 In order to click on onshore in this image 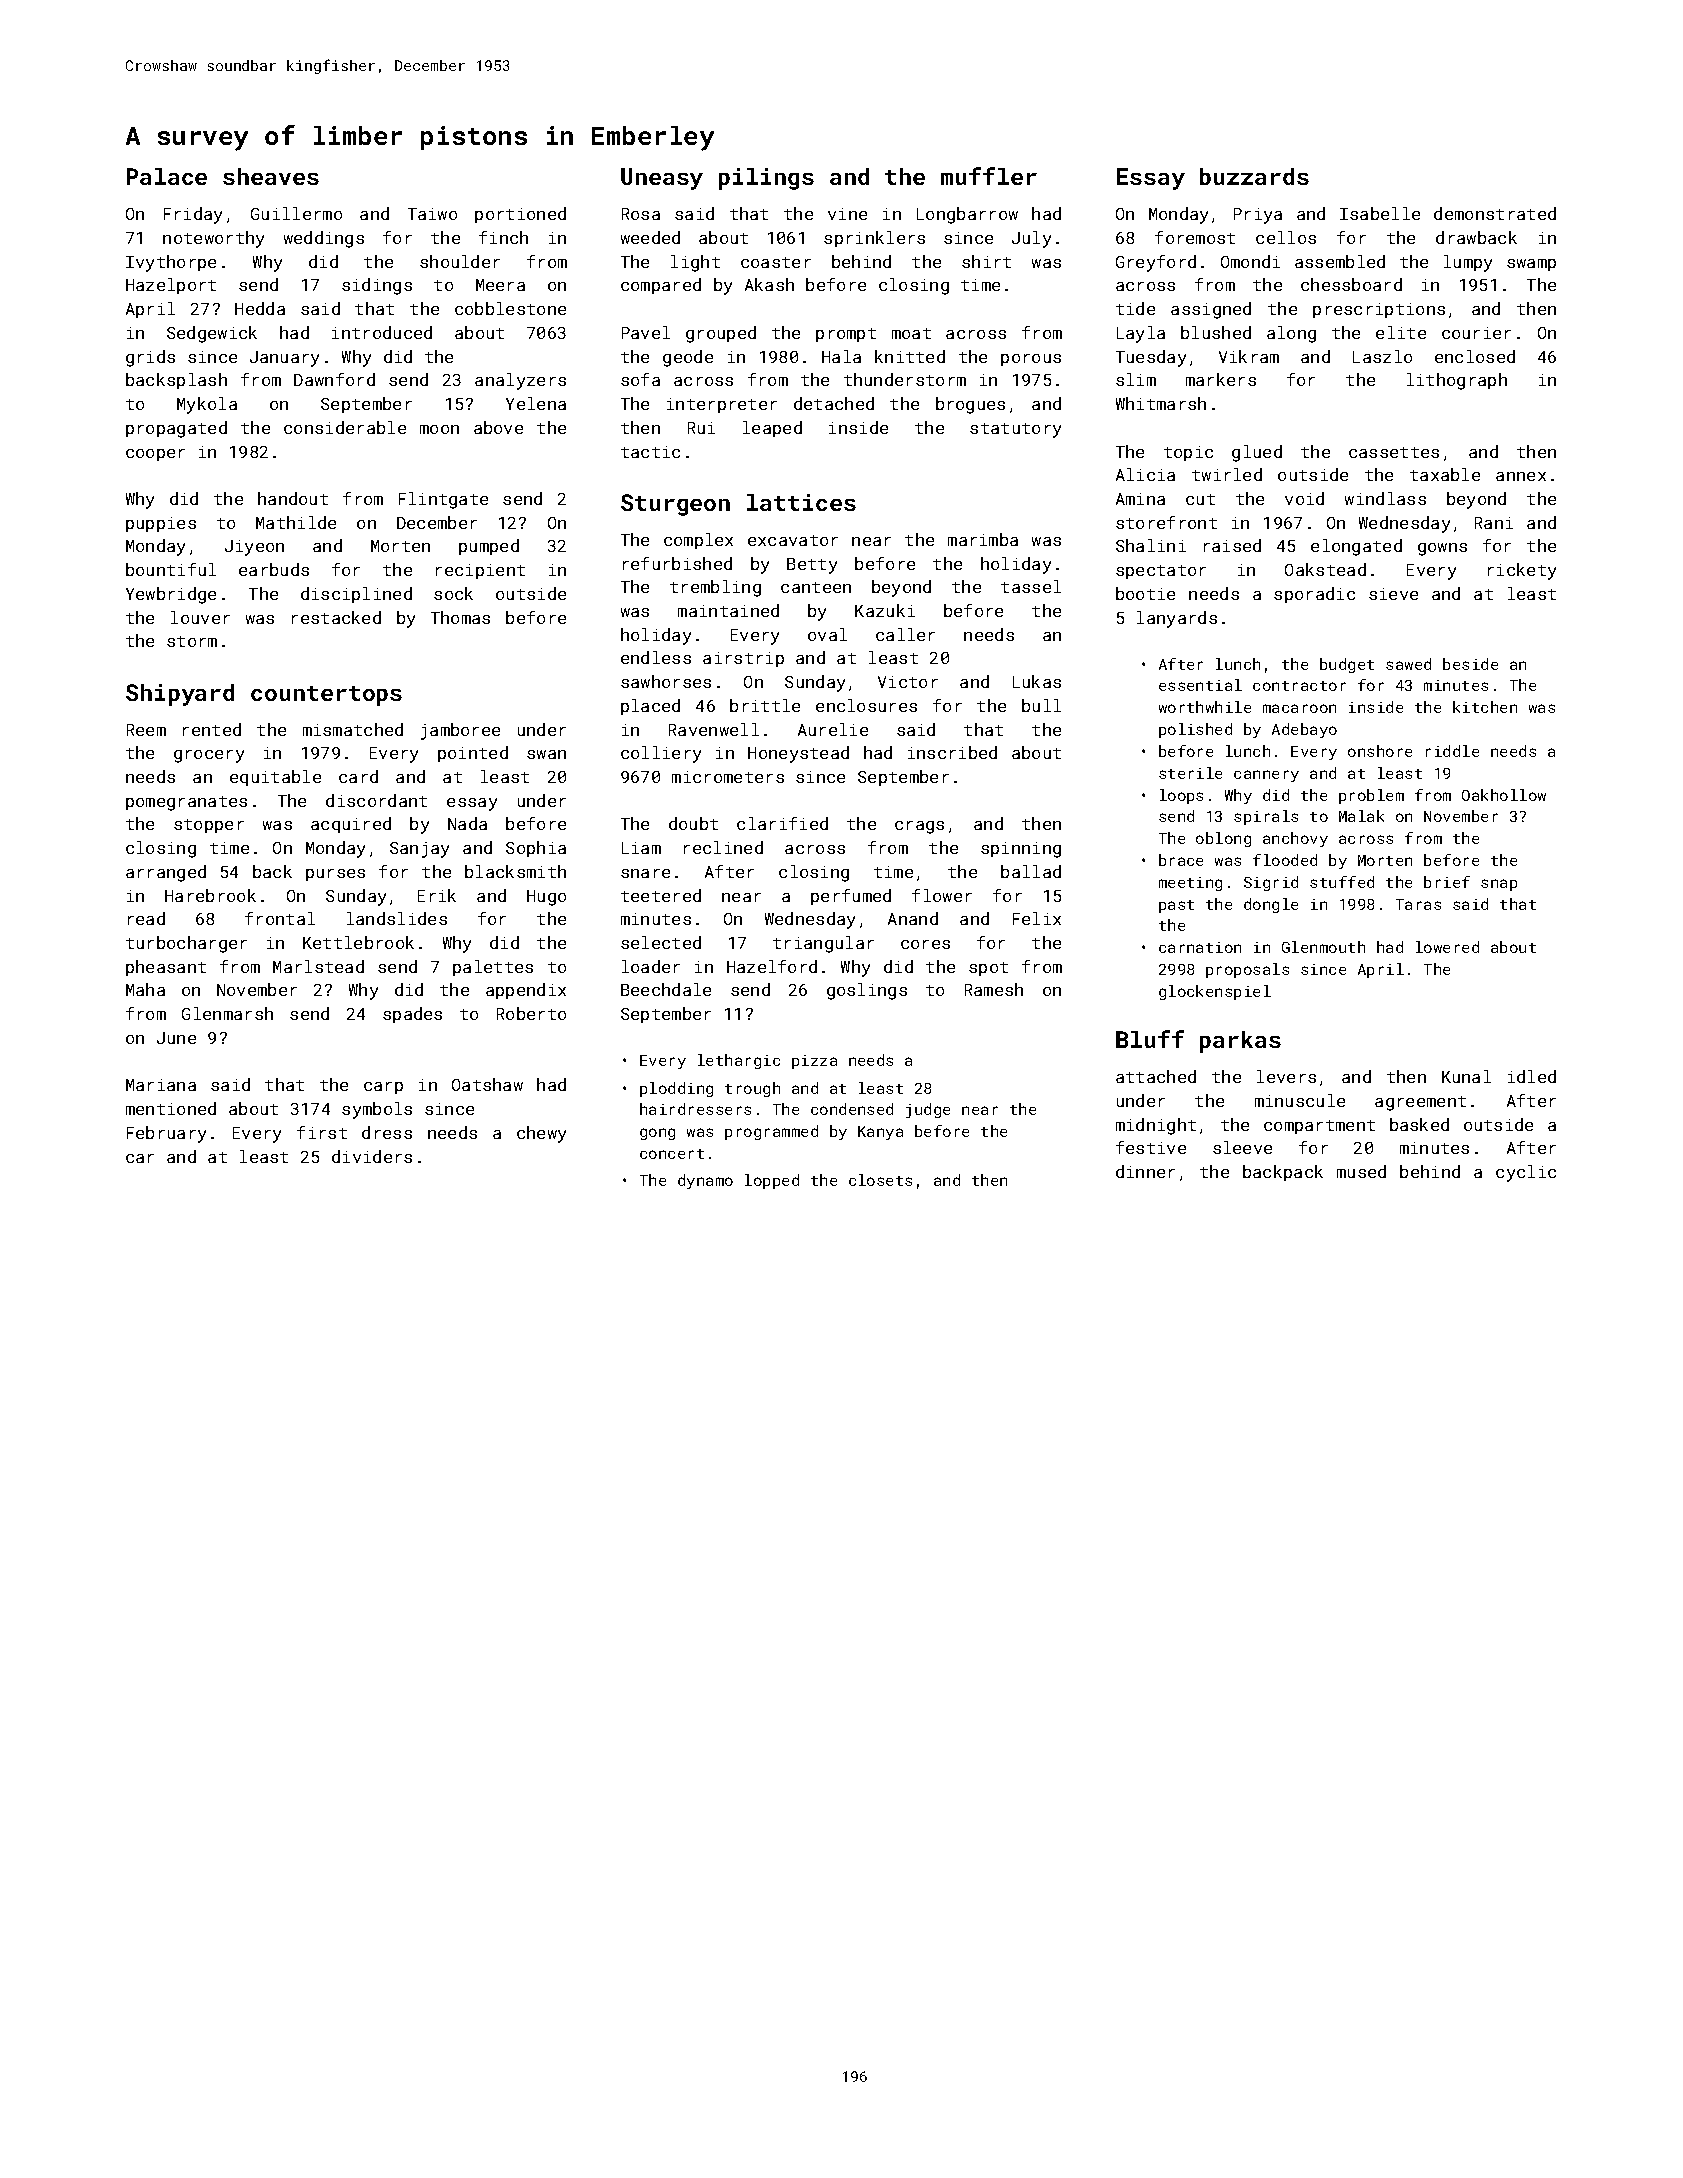, I will do `click(1380, 751)`.
